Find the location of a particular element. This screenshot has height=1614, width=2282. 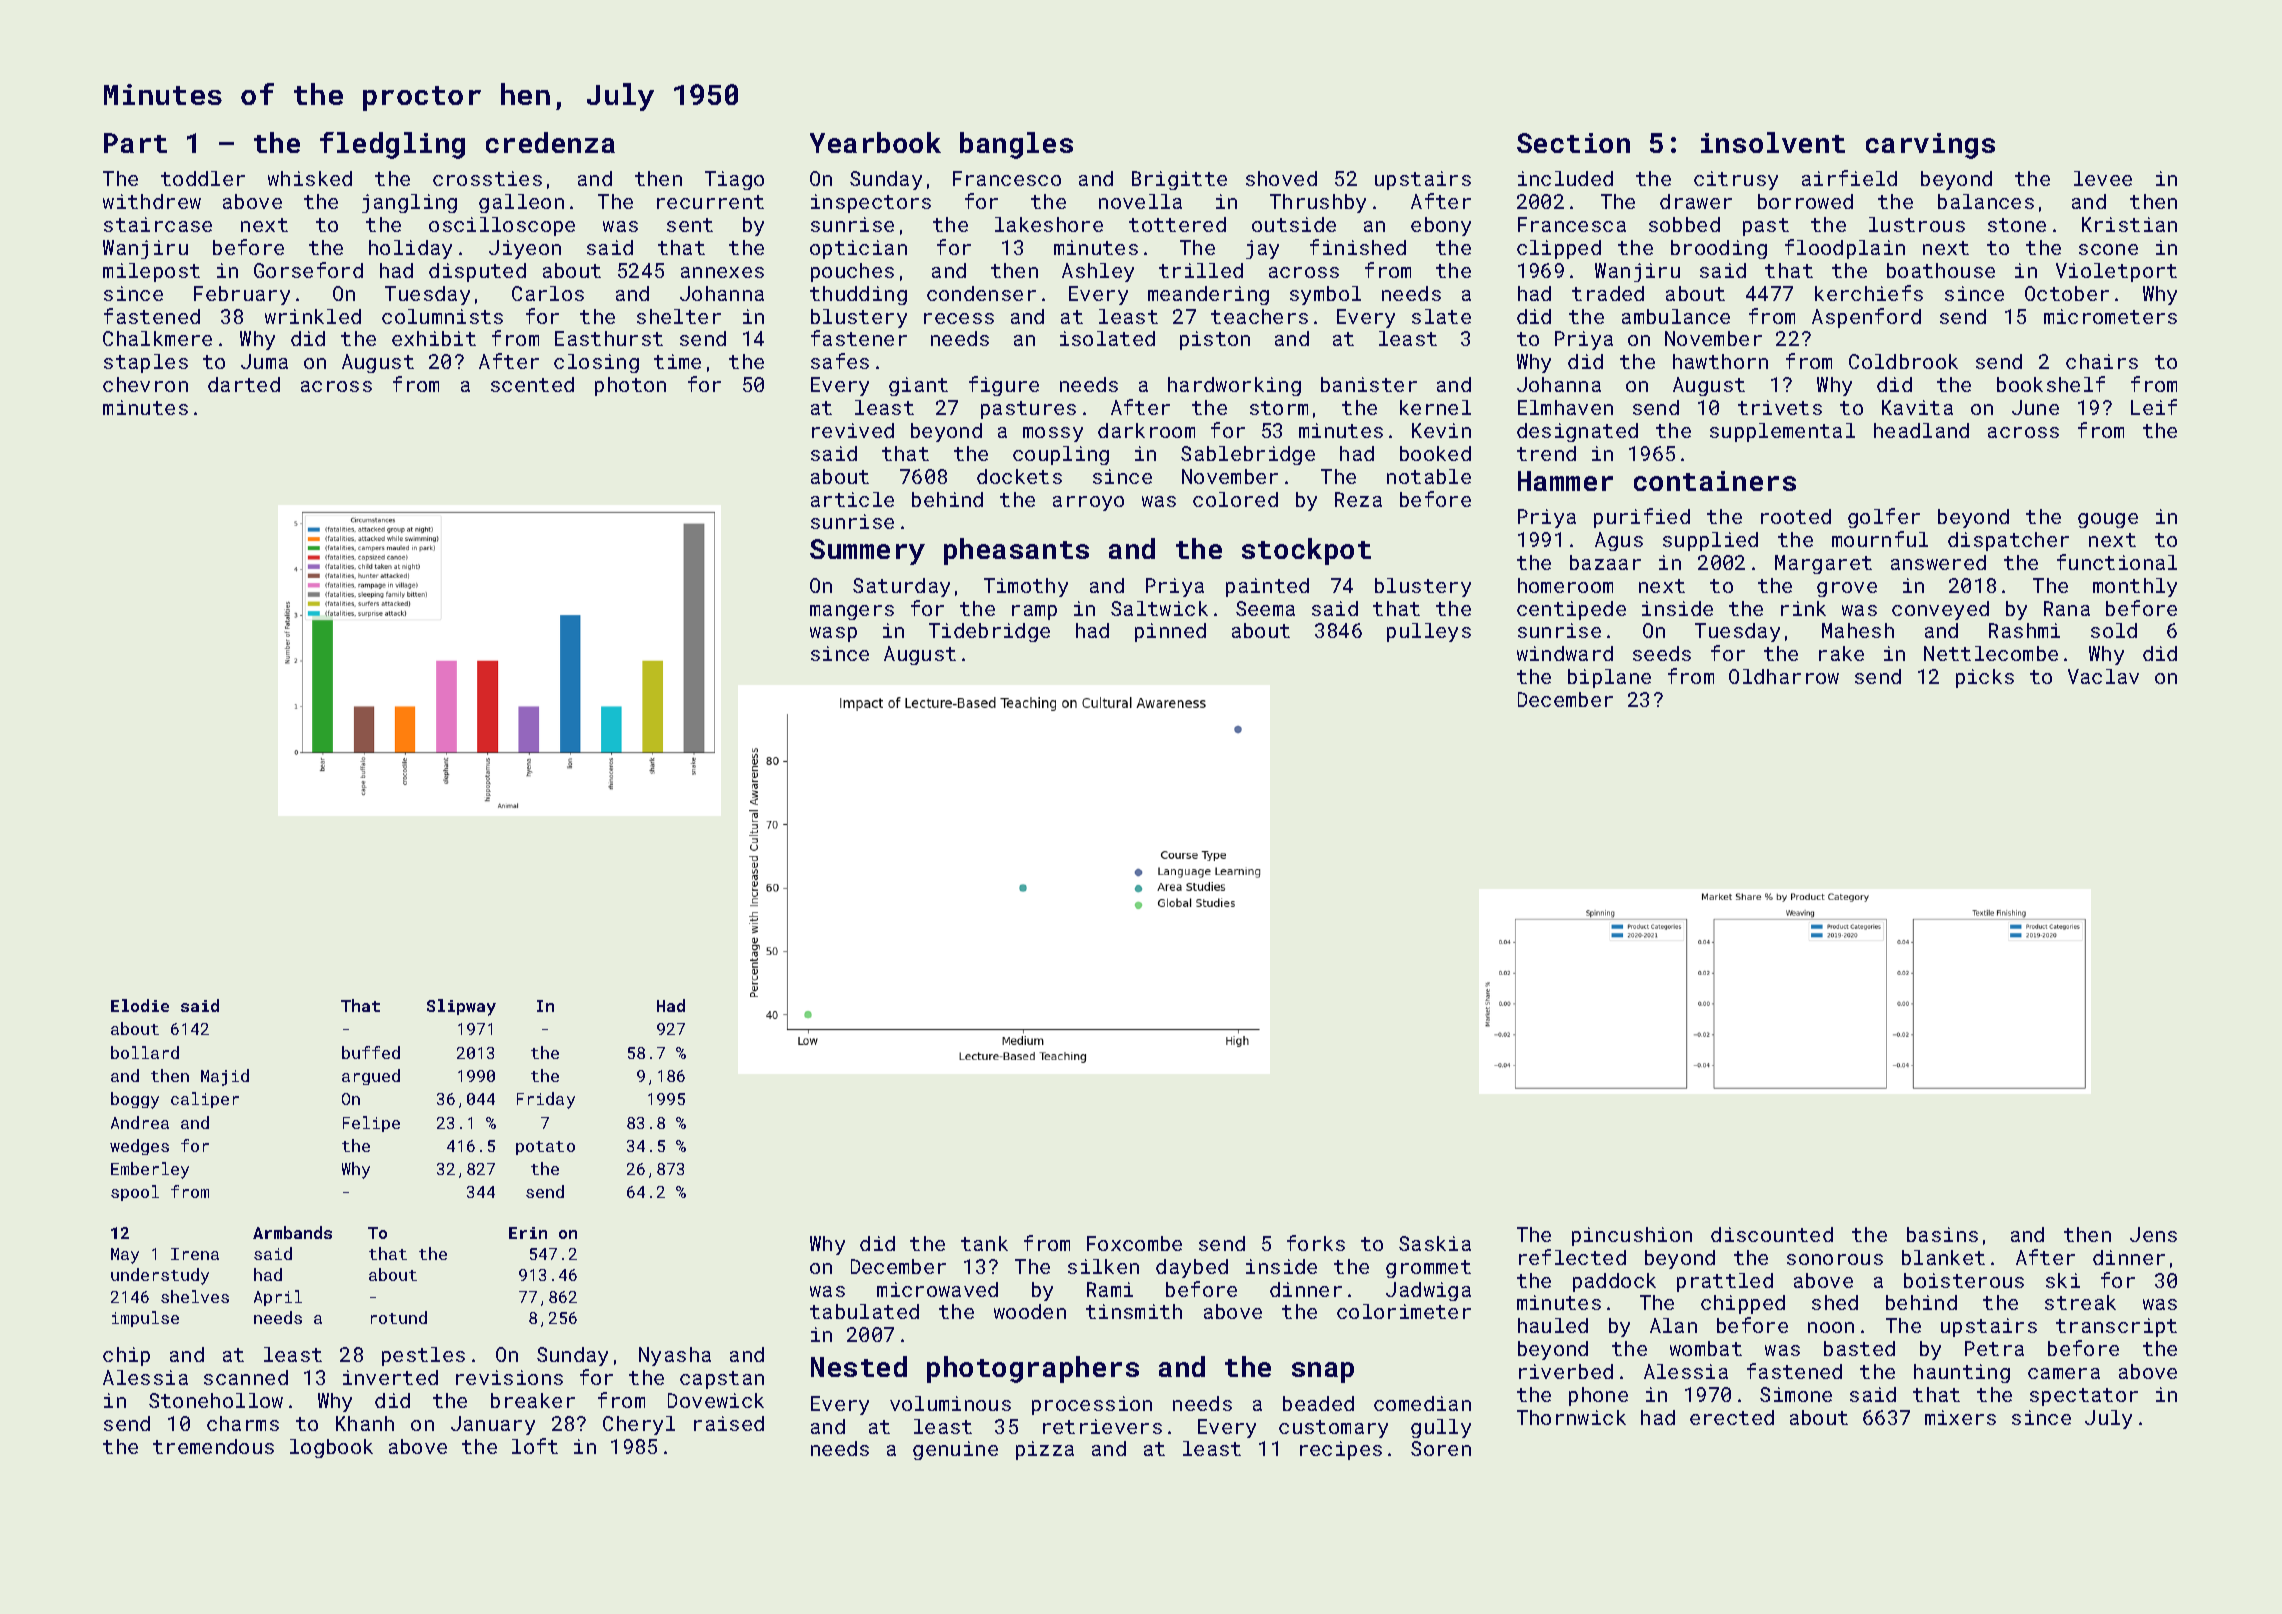

inspectors is located at coordinates (871, 203).
